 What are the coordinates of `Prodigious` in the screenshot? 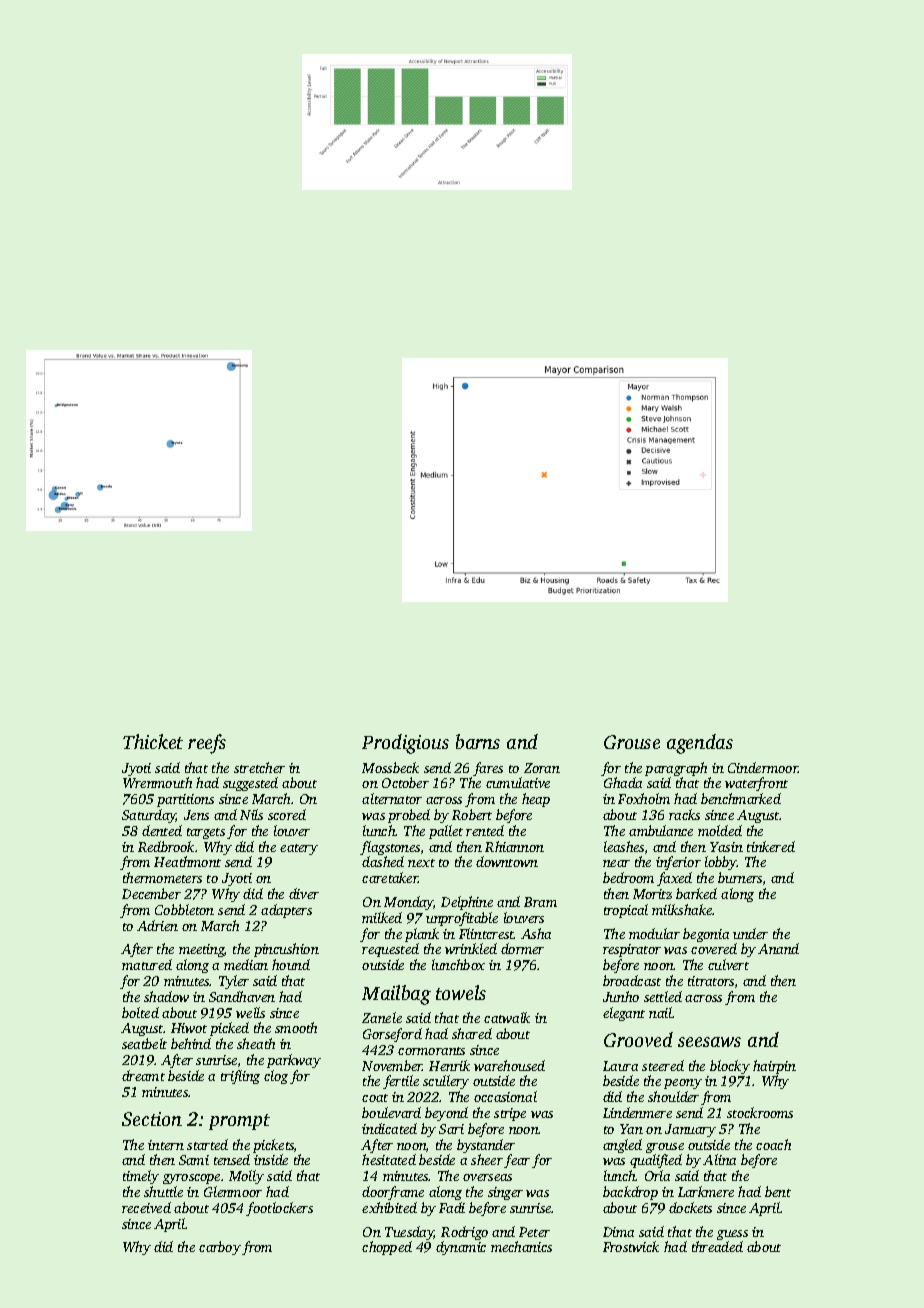 It's located at (405, 744).
